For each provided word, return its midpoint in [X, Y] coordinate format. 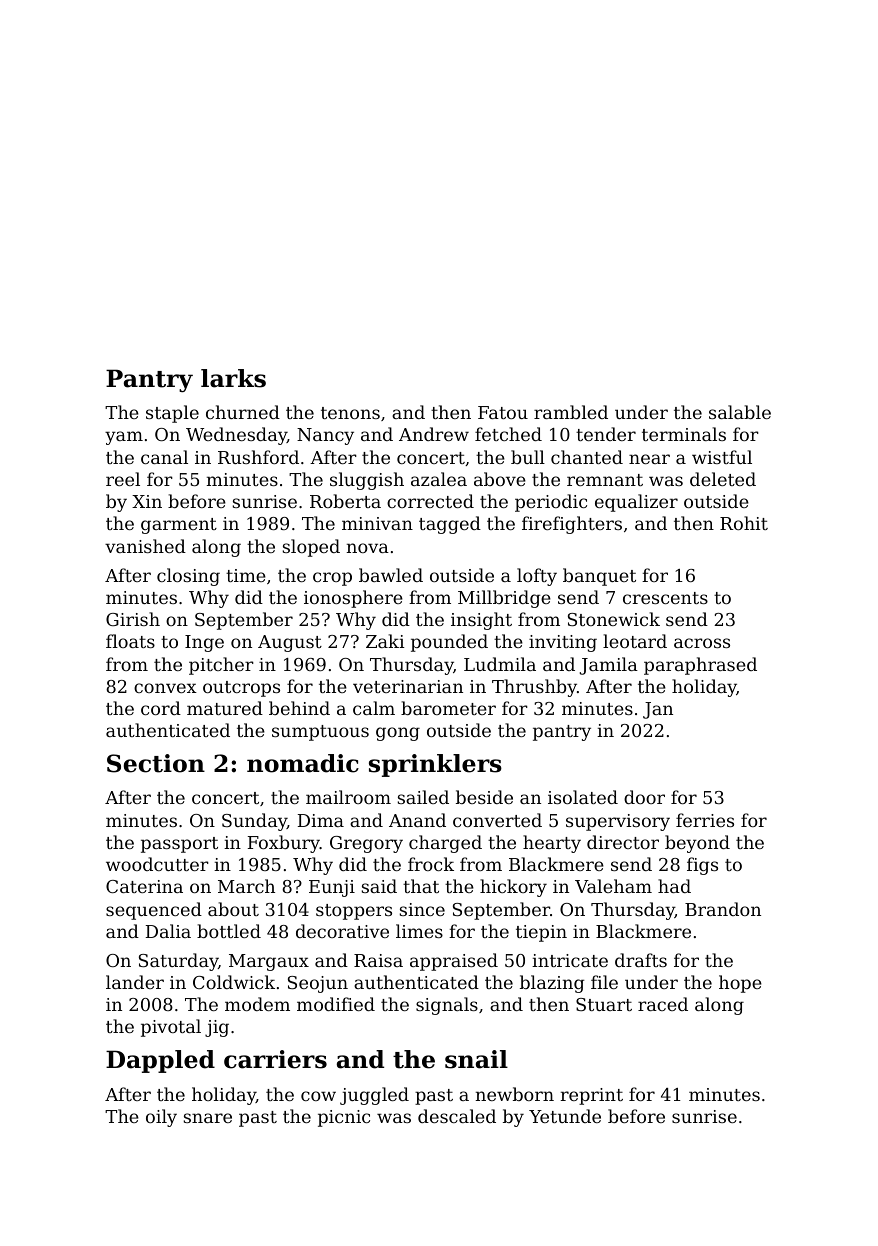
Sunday [254, 822]
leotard [635, 641]
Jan [658, 710]
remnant [605, 480]
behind [299, 708]
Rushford [258, 457]
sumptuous [320, 733]
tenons [350, 413]
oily [161, 1118]
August [290, 643]
